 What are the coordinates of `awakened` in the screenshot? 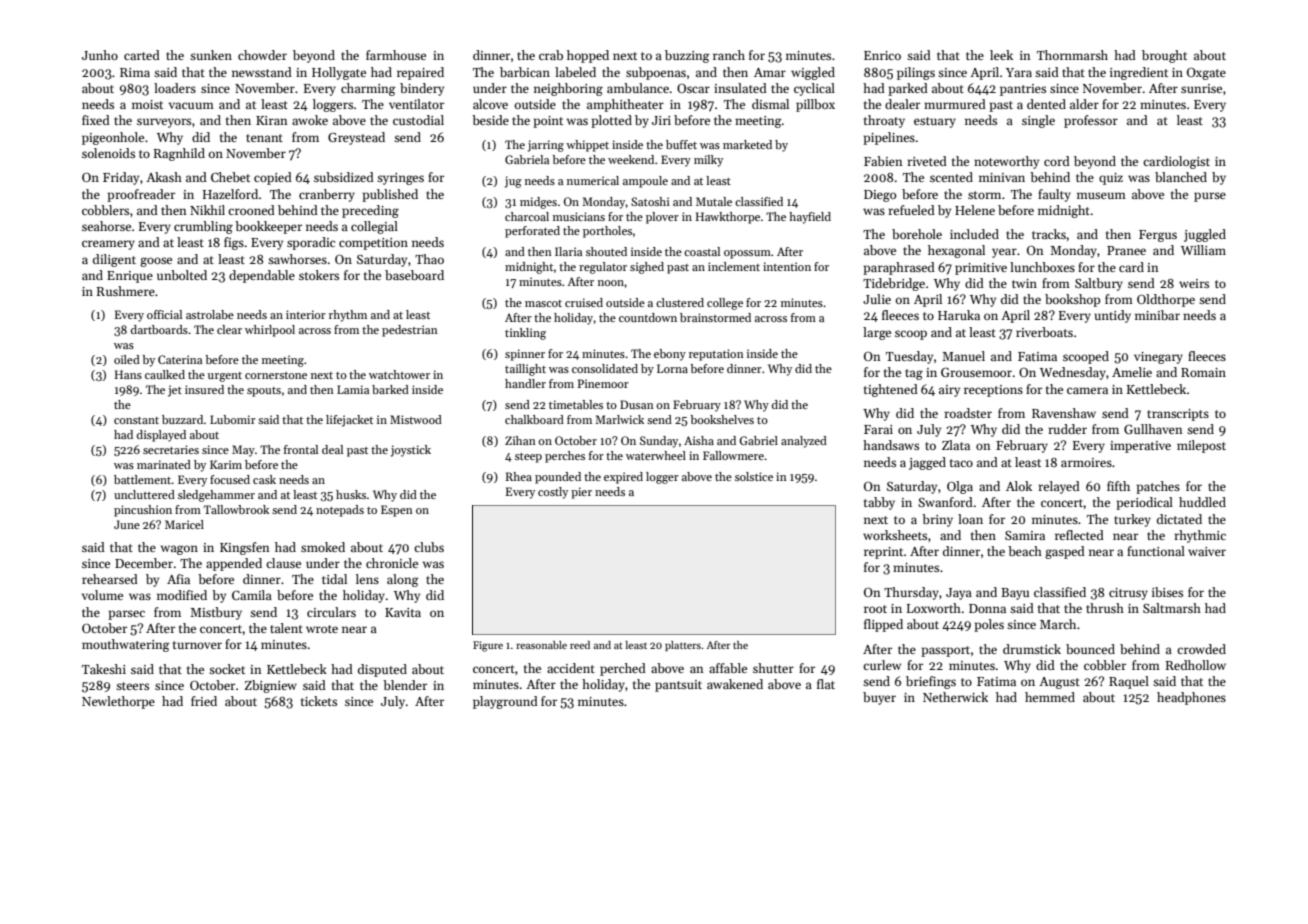 It's located at (735, 684).
